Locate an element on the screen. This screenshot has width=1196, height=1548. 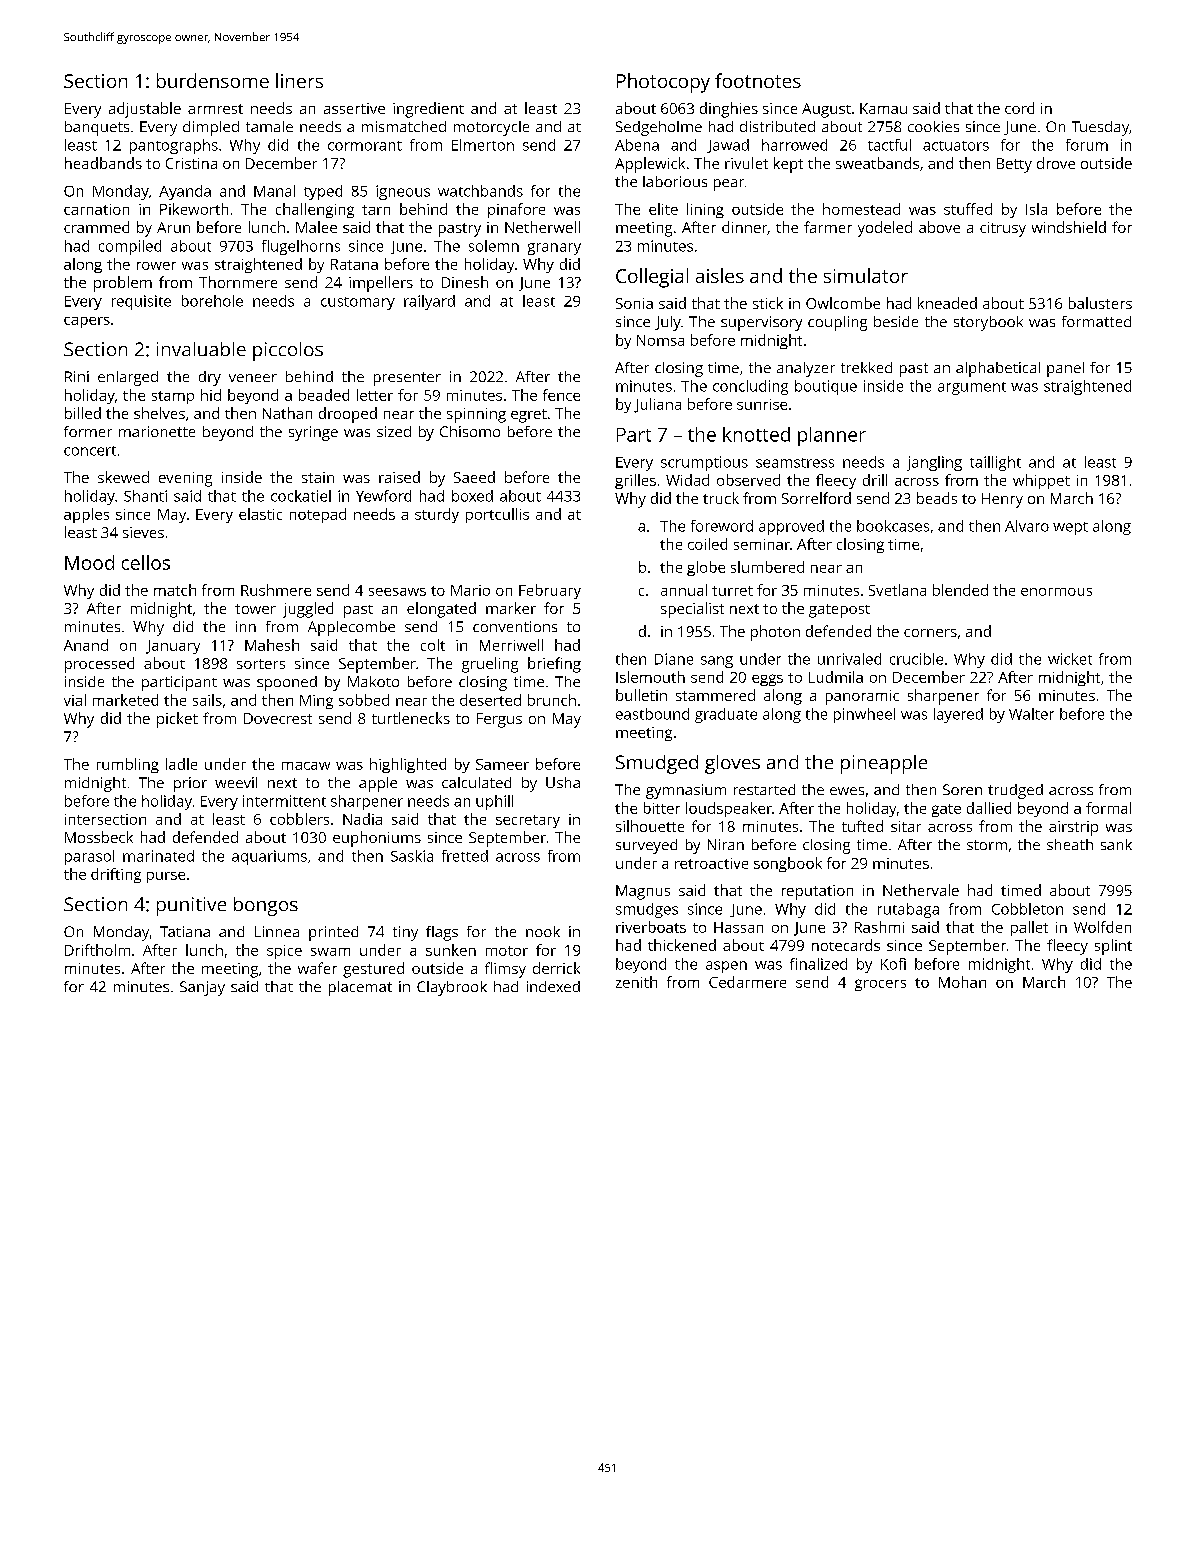
enlarged is located at coordinates (128, 378).
